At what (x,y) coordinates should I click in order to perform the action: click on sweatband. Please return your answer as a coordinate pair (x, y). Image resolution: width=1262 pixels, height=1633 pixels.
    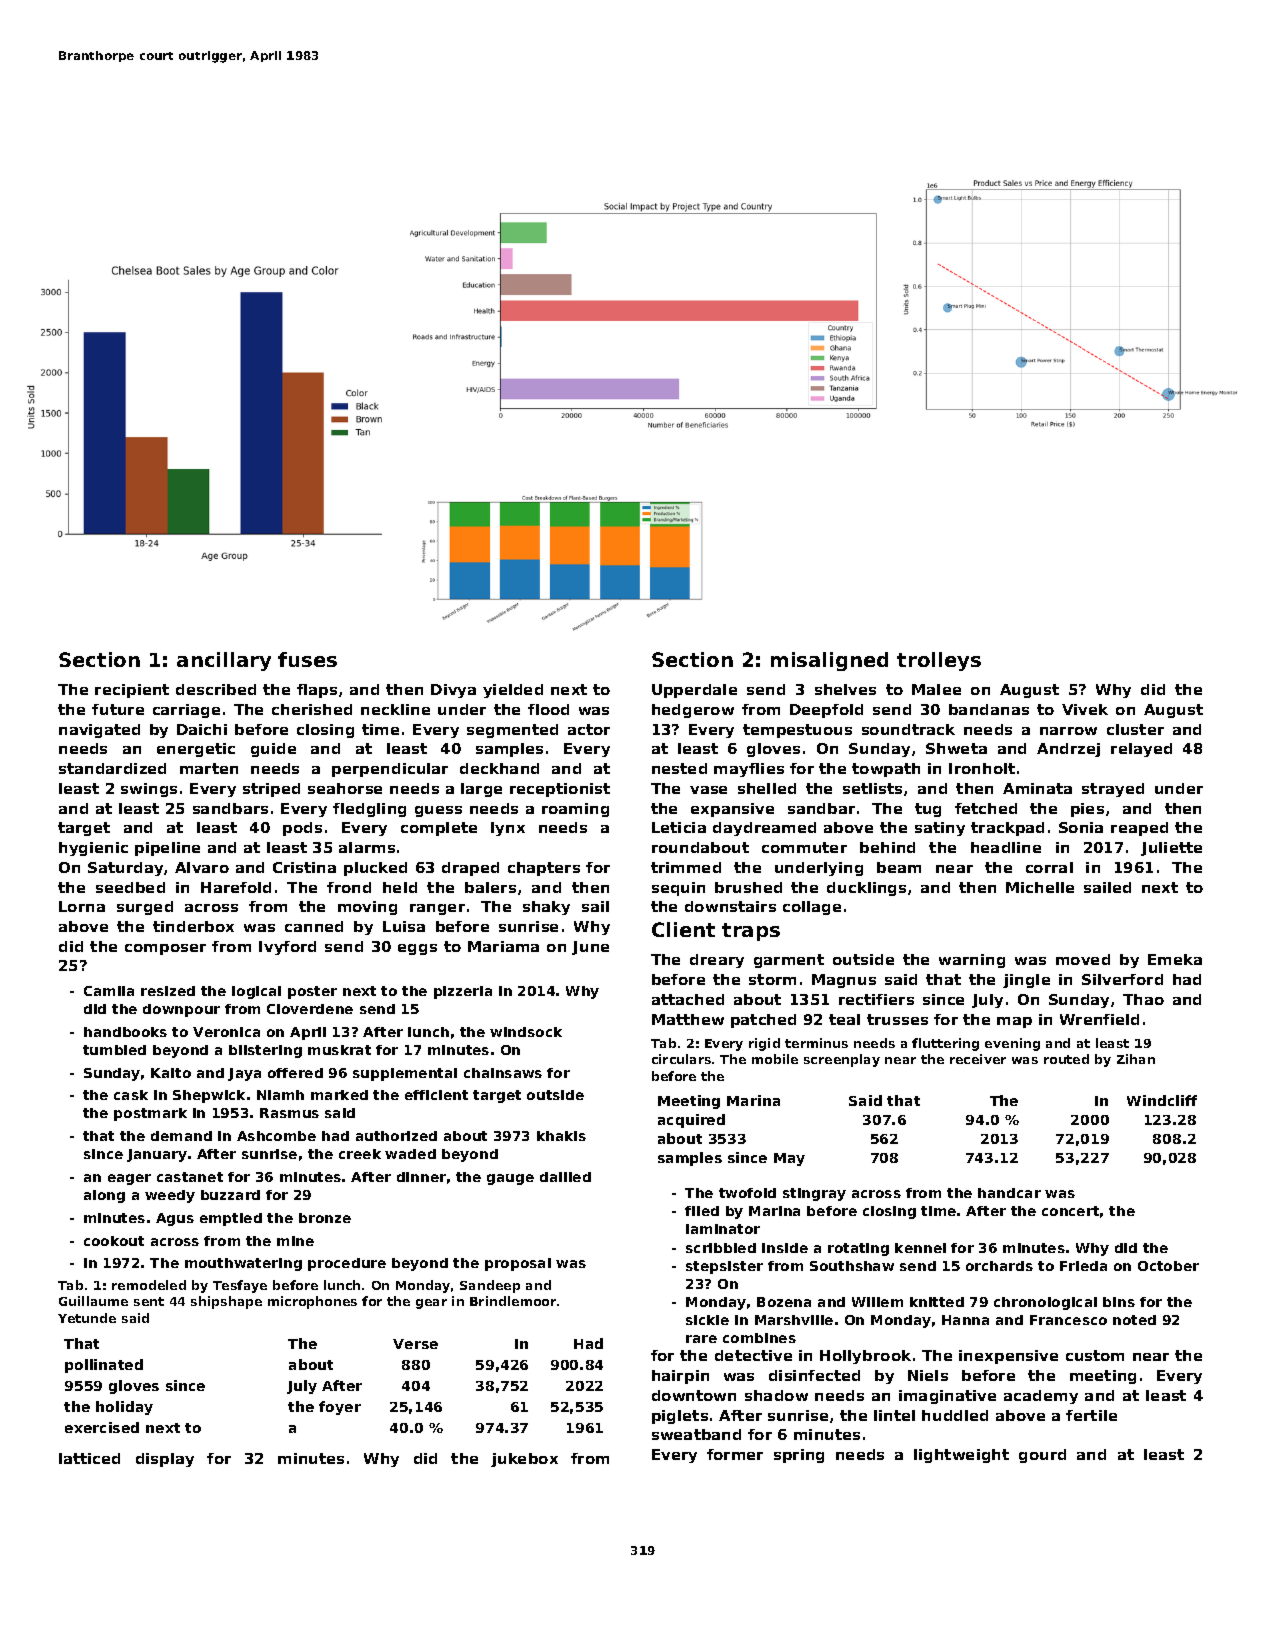
    Looking at the image, I should click on (696, 1434).
